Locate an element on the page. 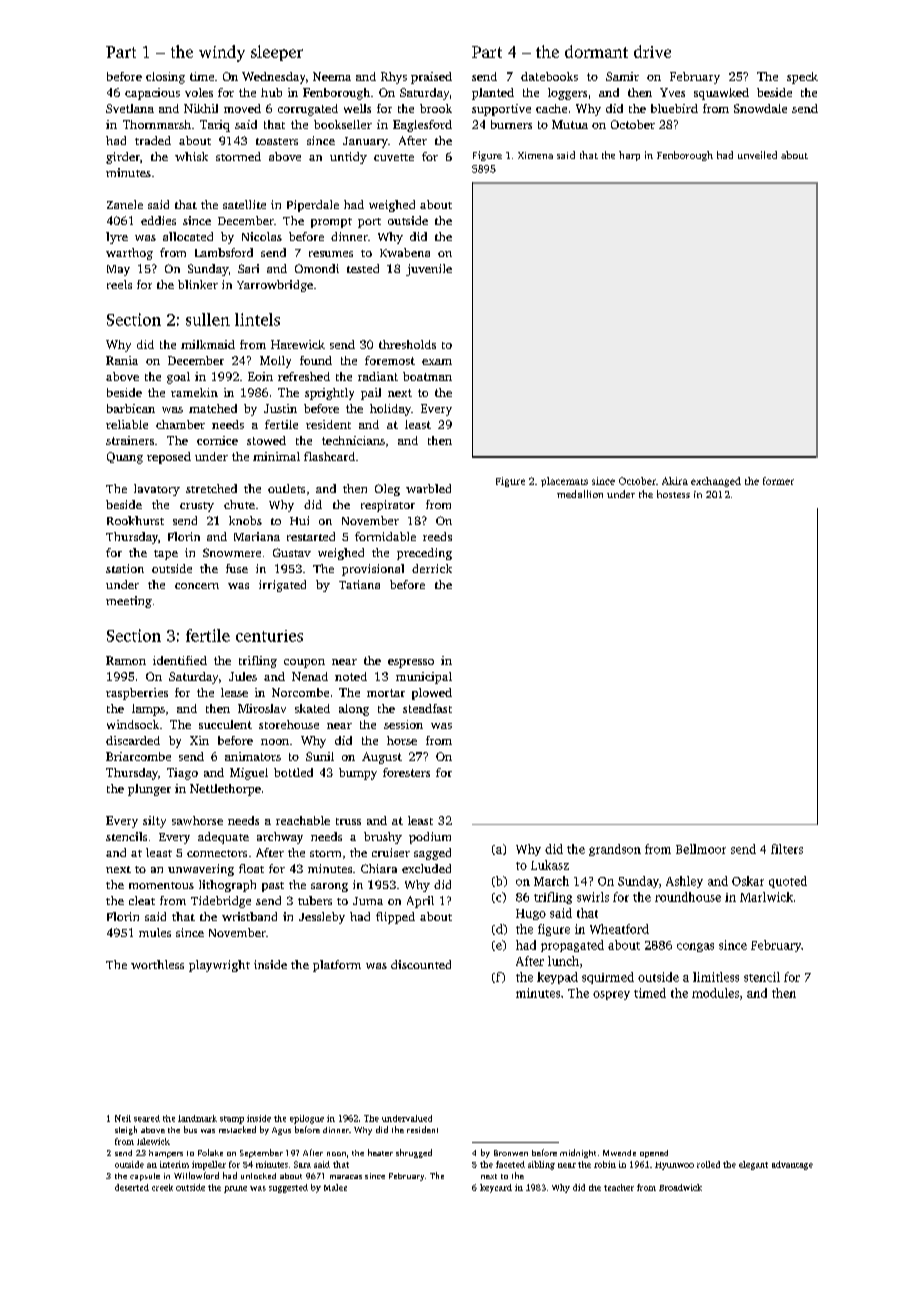  Willowford is located at coordinates (196, 1175).
